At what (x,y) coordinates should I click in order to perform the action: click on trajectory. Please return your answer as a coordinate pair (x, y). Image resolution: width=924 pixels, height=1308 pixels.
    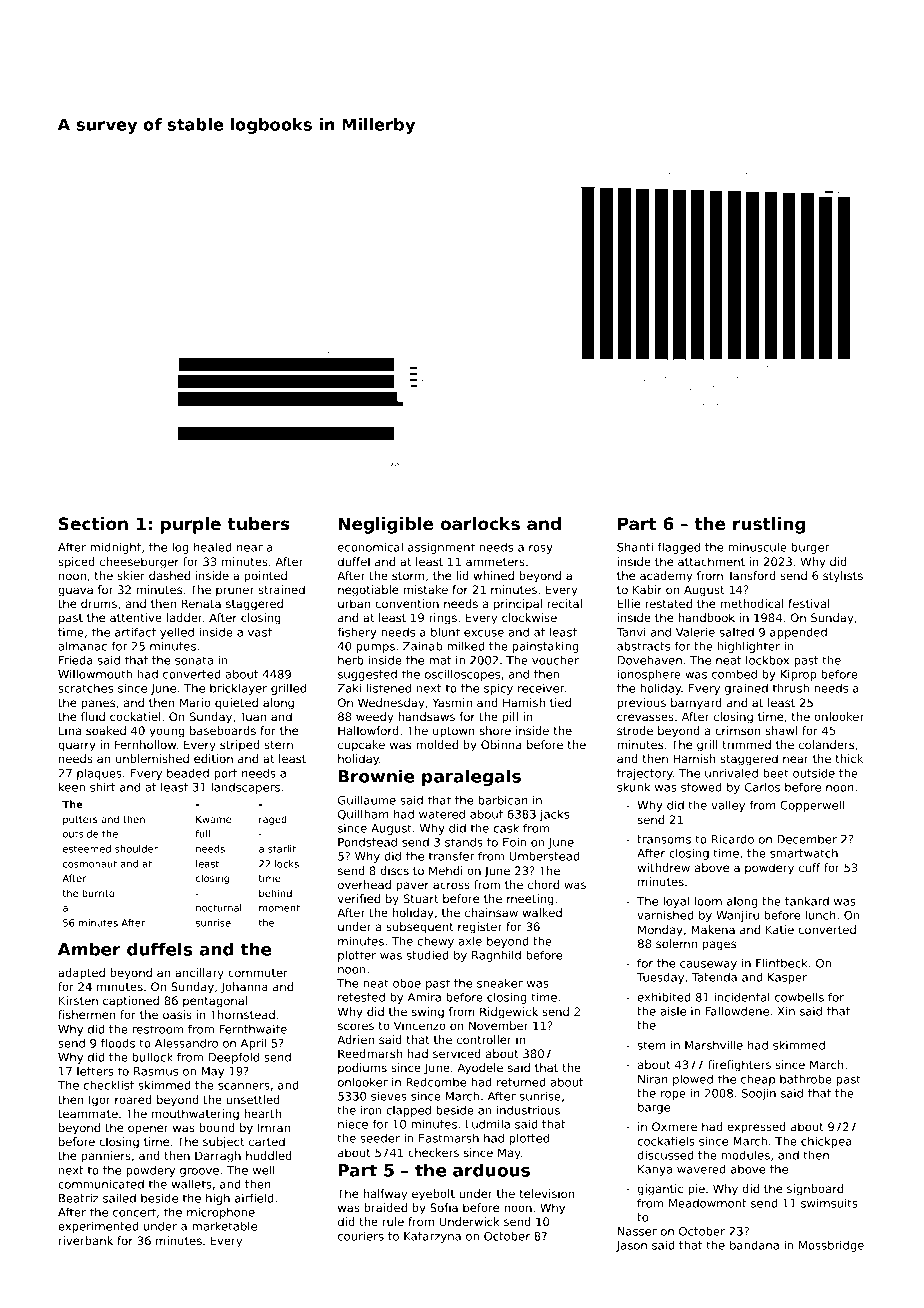
    Looking at the image, I should click on (645, 774).
